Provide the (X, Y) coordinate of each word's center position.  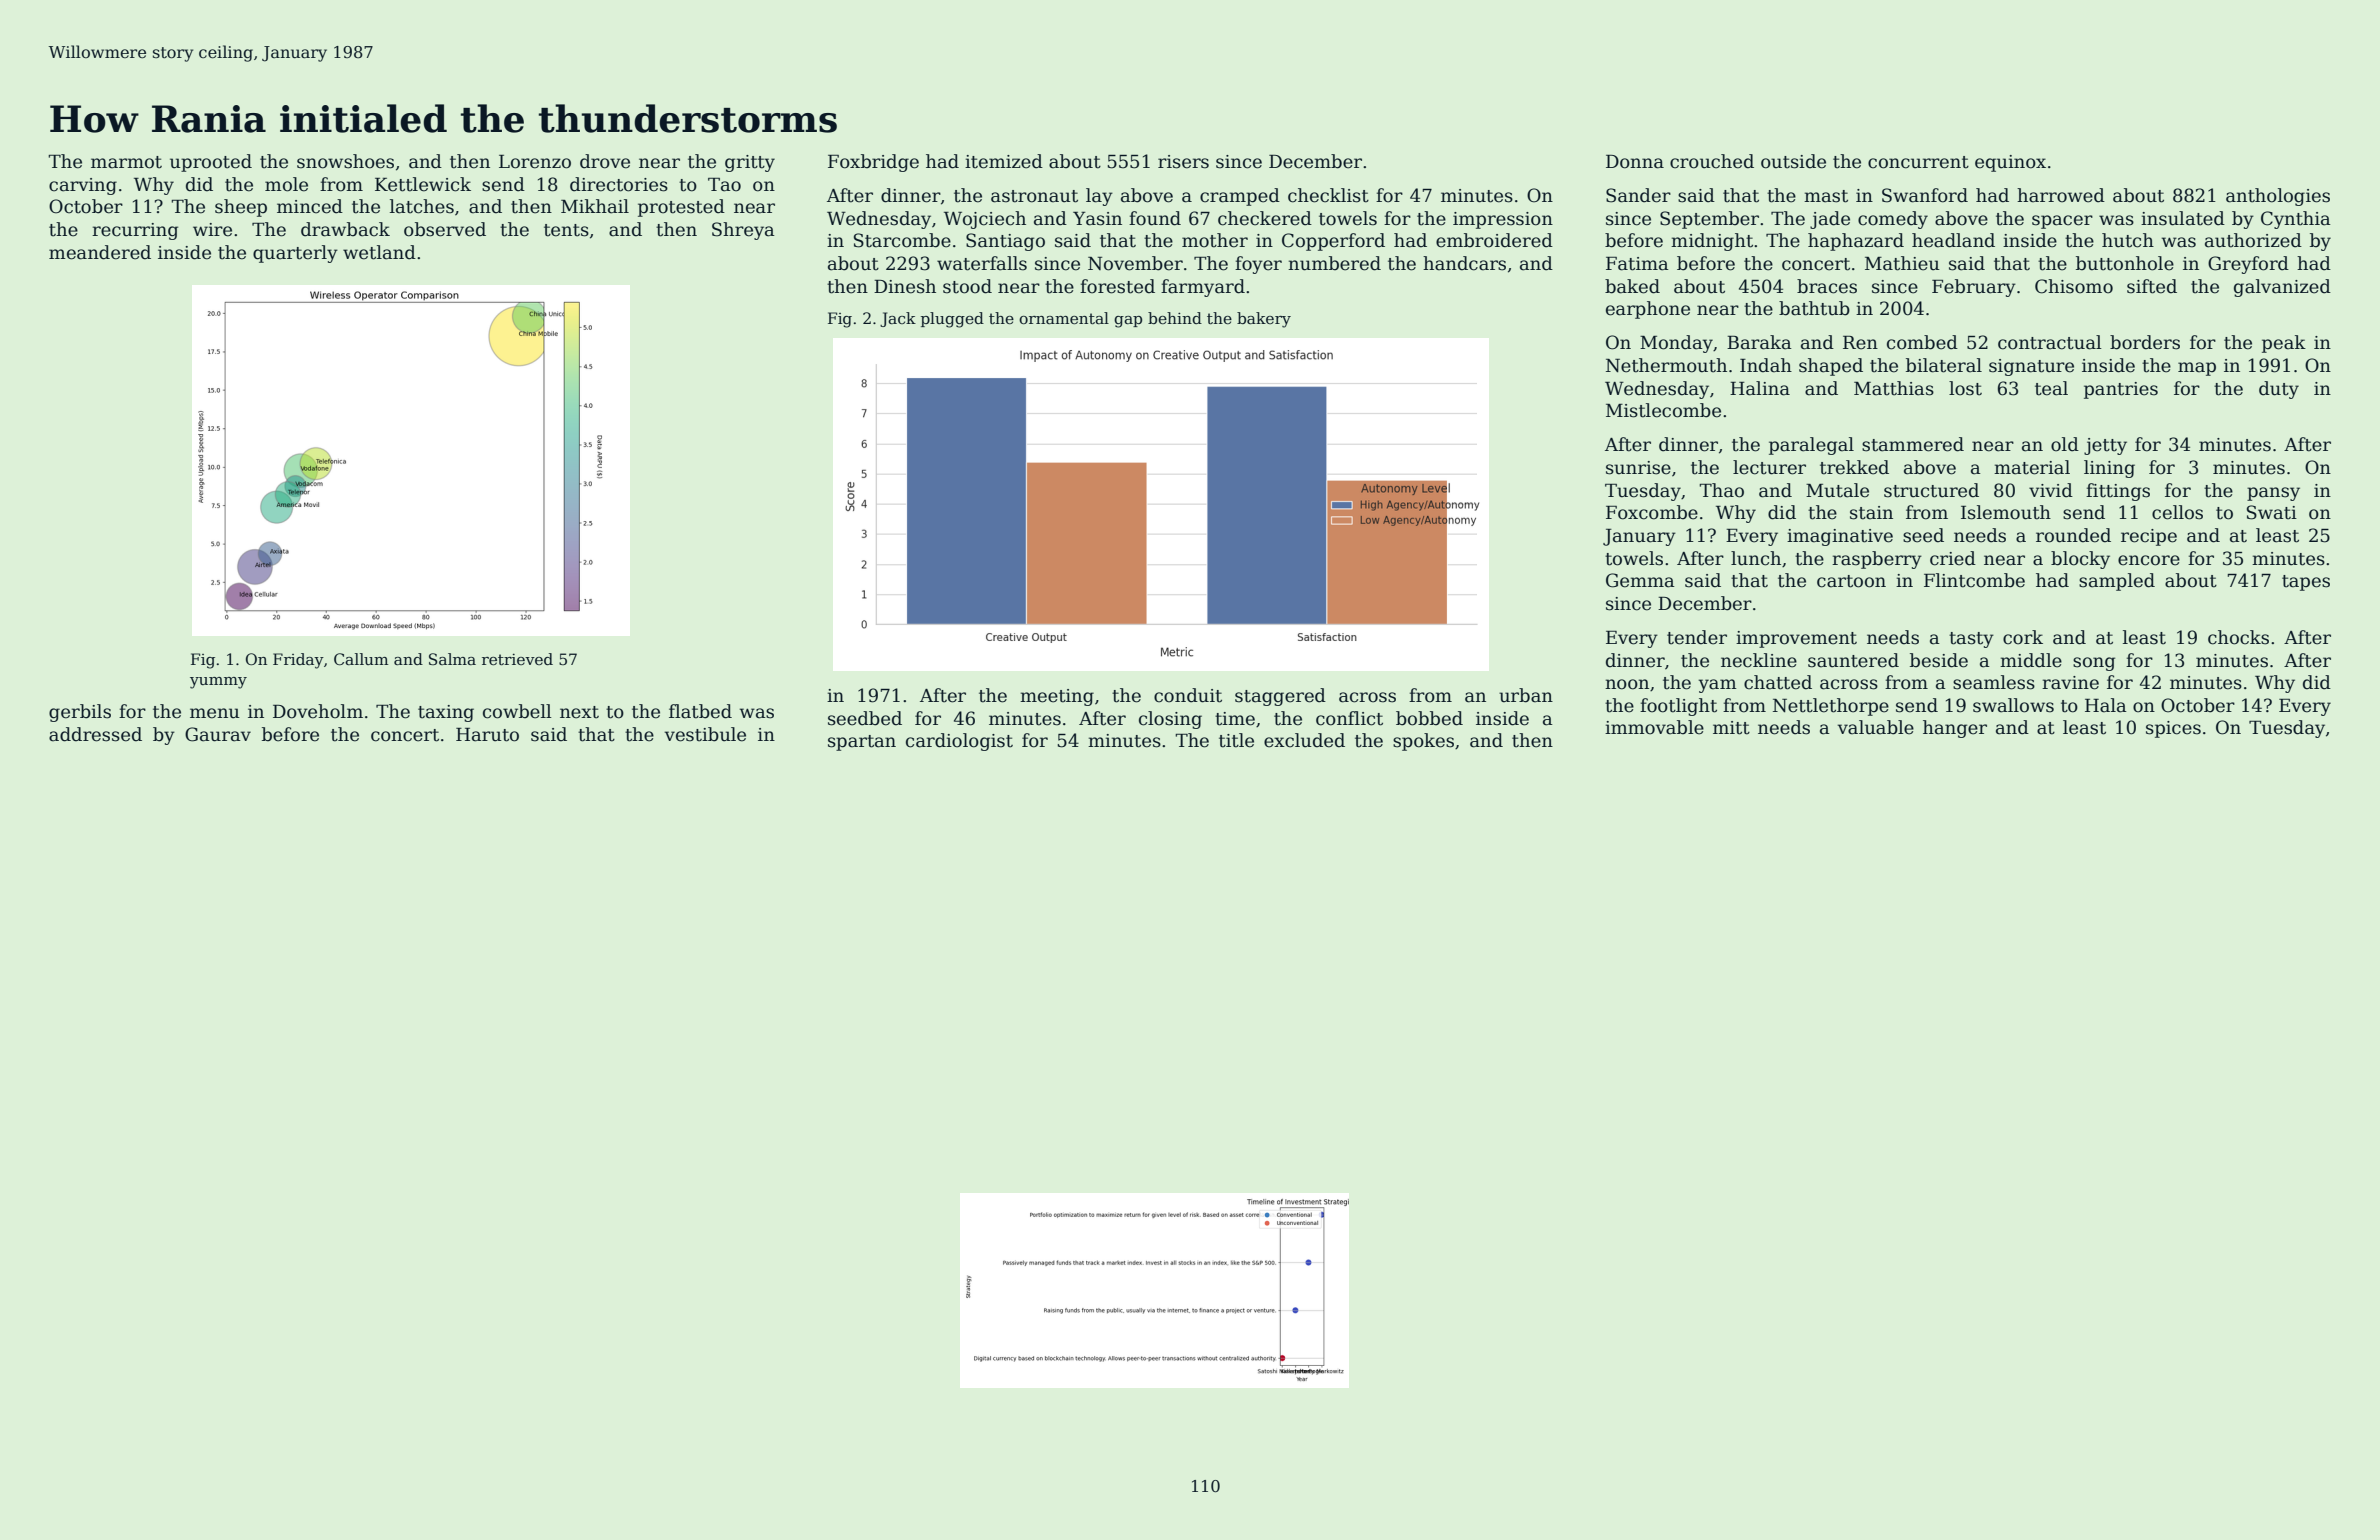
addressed (95, 734)
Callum (361, 659)
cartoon (1851, 581)
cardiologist (959, 742)
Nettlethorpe (1831, 707)
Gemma (1640, 580)
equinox (2010, 163)
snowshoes (345, 161)
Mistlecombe (1663, 410)
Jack (898, 319)
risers (1183, 162)
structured (1931, 490)
